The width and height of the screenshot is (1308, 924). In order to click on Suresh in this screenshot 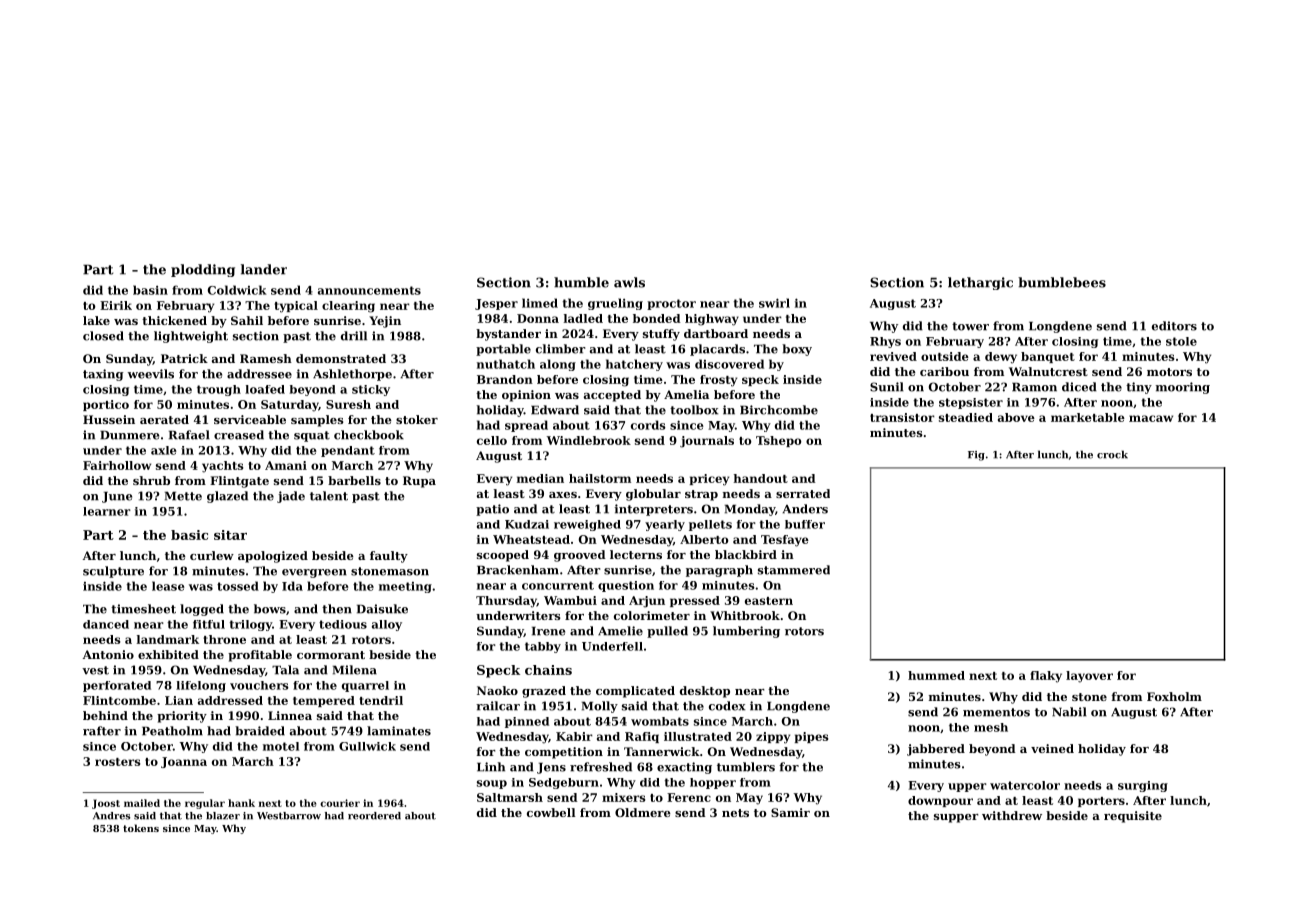, I will do `click(348, 404)`.
